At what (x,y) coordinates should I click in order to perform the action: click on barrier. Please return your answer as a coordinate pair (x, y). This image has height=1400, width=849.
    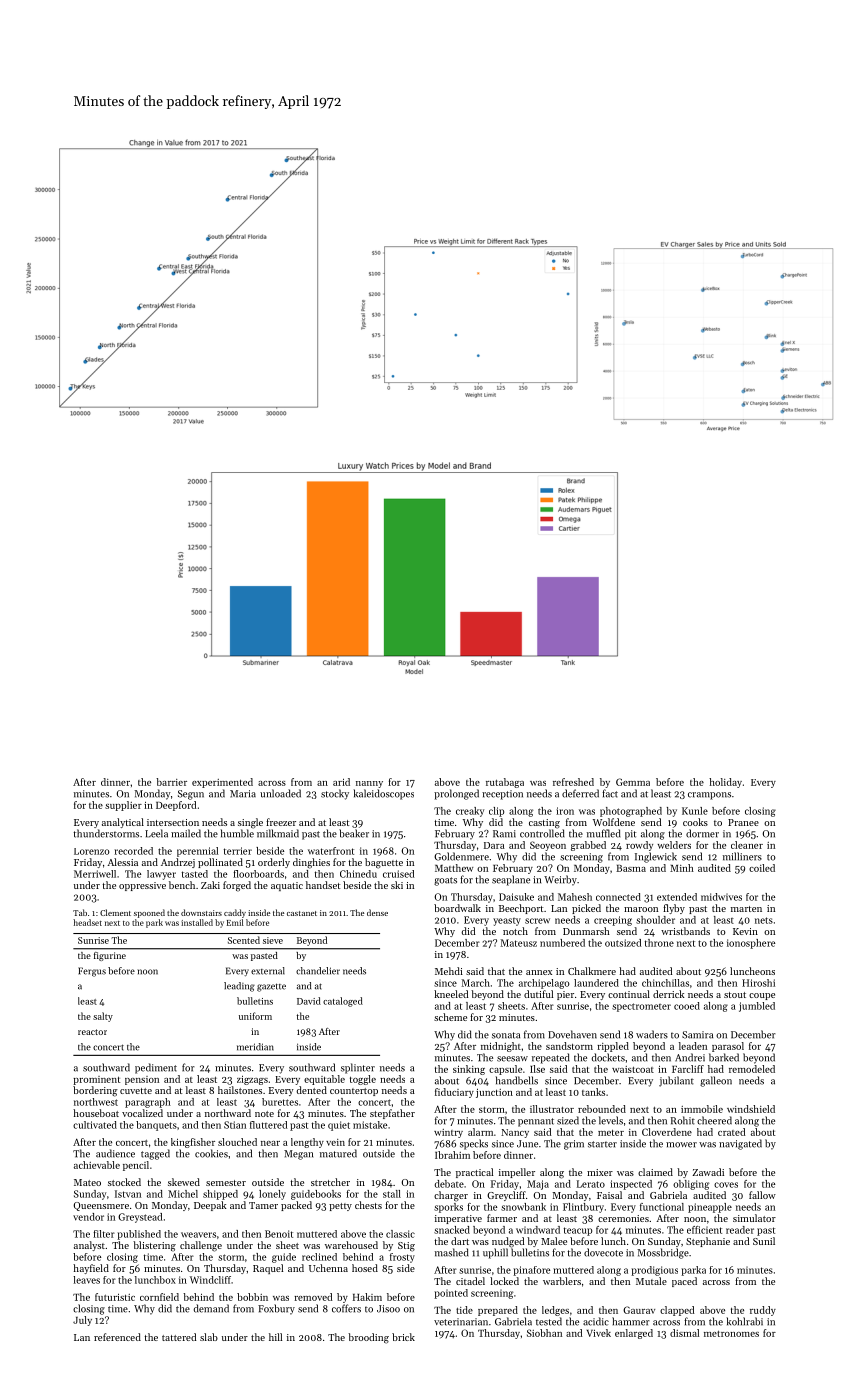
    Looking at the image, I should click on (171, 782).
